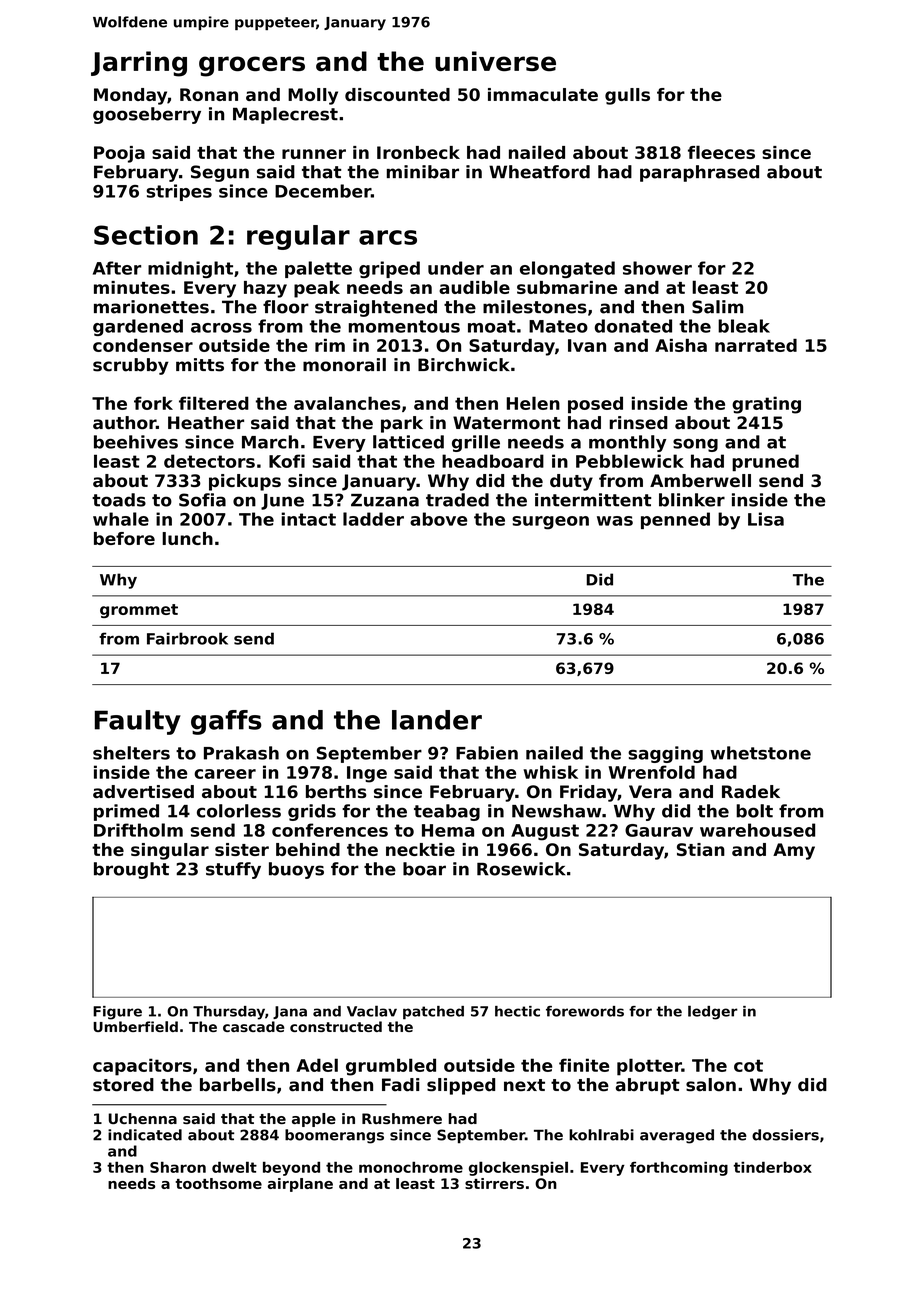 The image size is (924, 1308). Describe the element at coordinates (627, 96) in the screenshot. I see `gulls` at that location.
